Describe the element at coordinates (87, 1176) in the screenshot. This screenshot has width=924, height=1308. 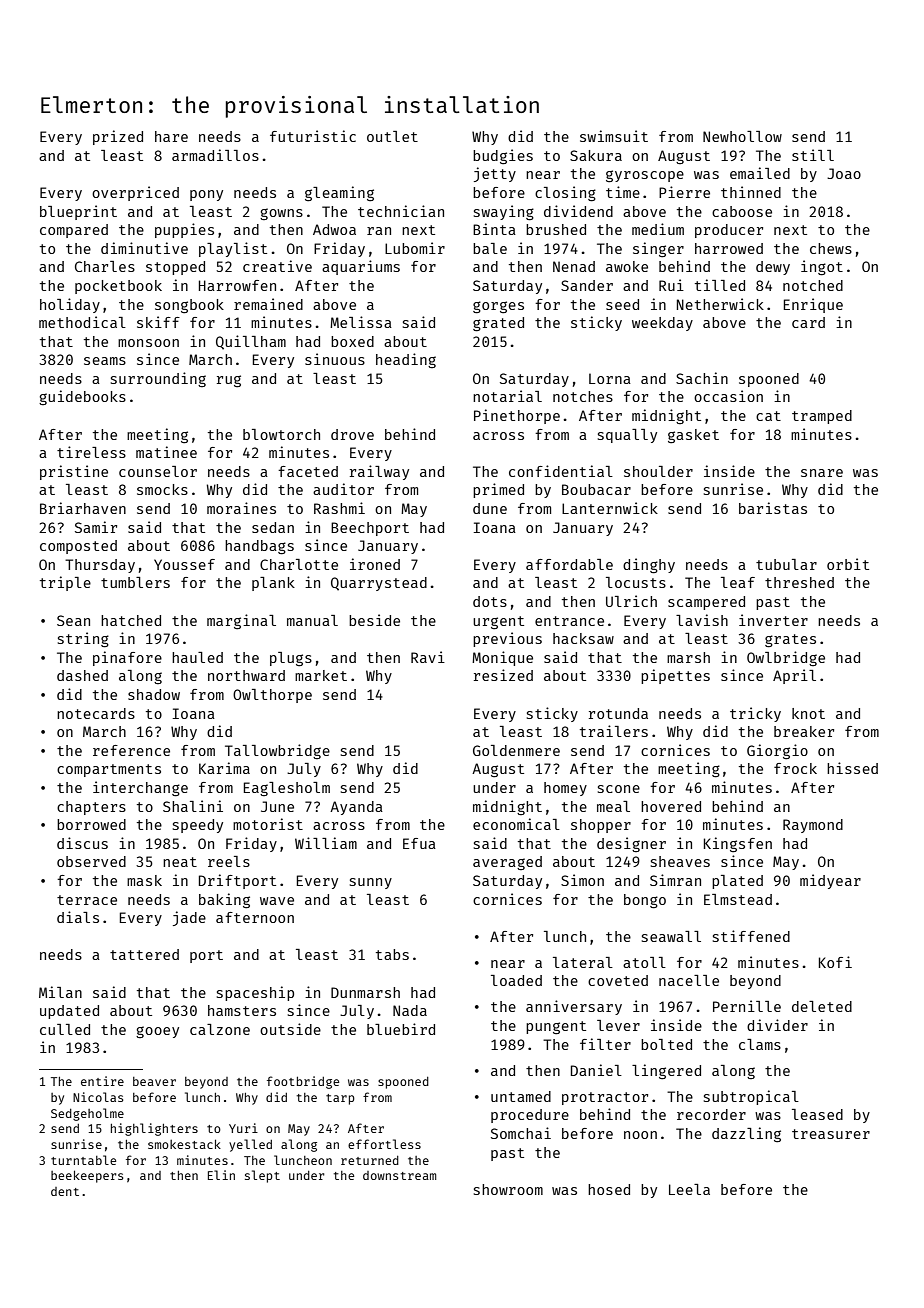
I see `beekeepers` at that location.
